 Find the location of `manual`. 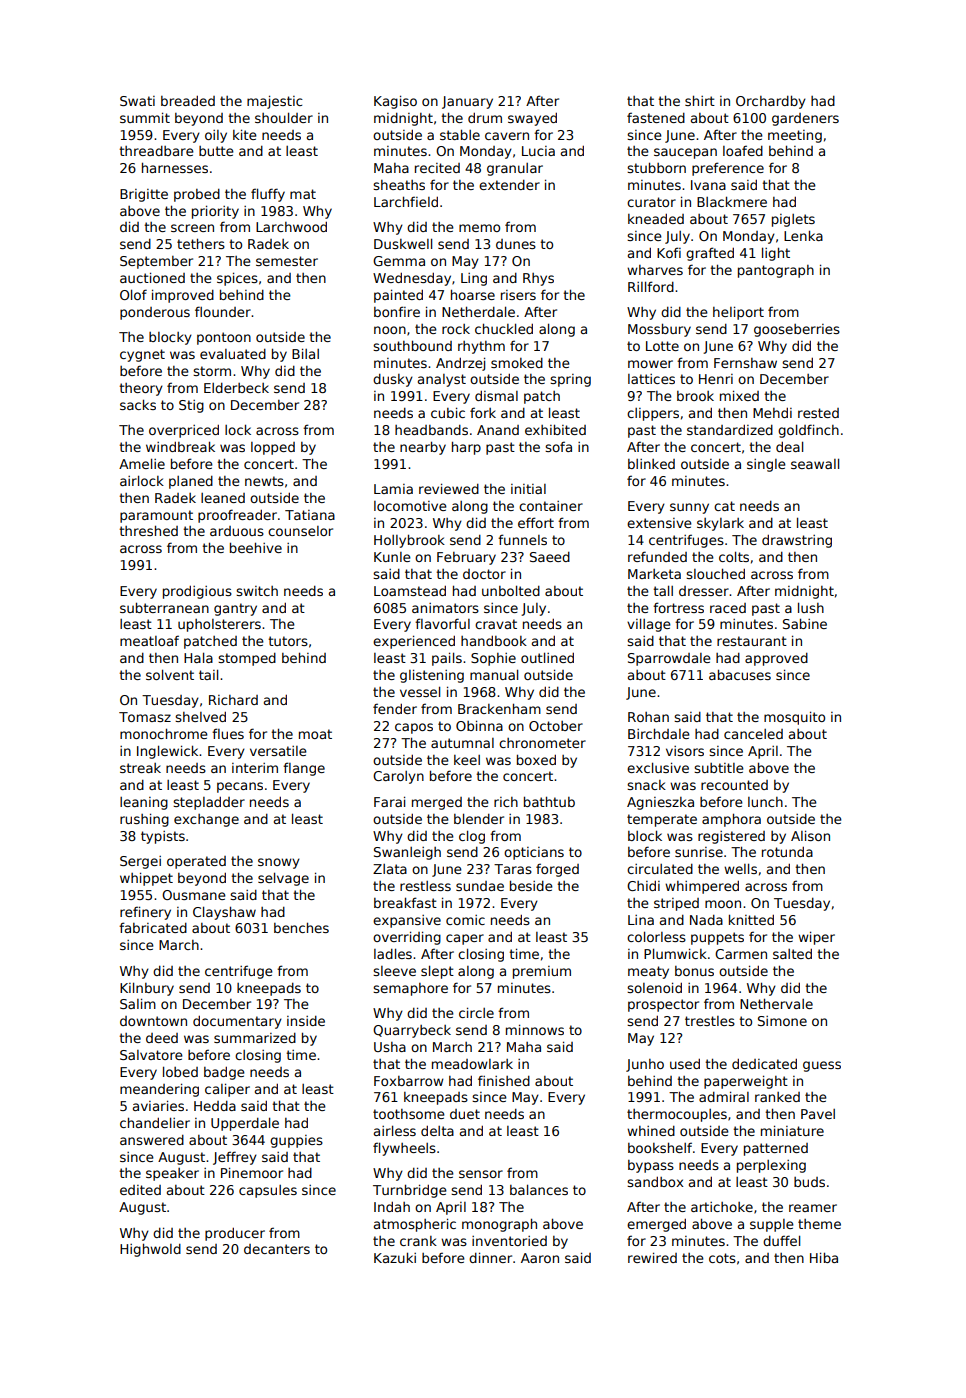

manual is located at coordinates (494, 674).
